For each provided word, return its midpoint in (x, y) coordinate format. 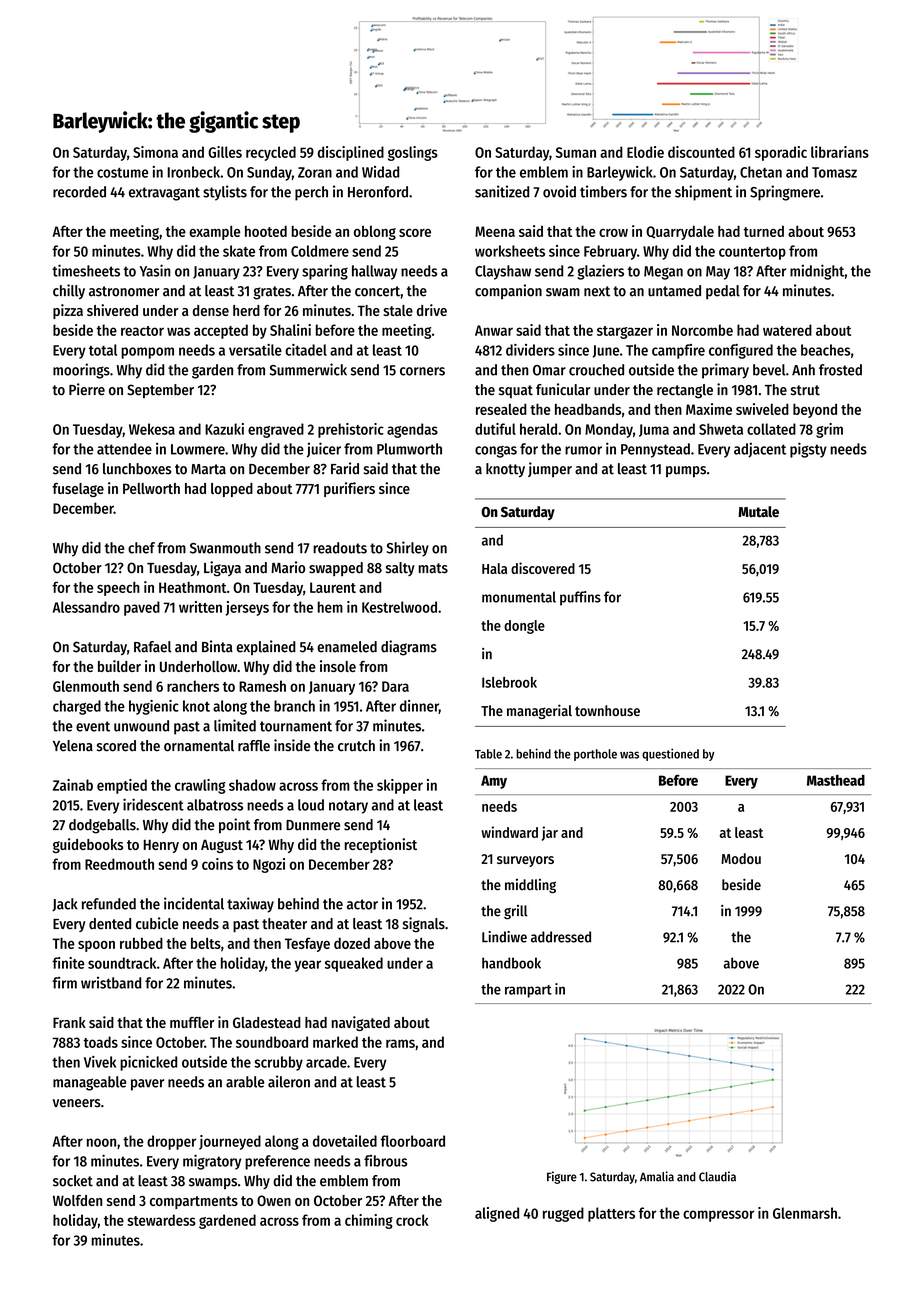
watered (787, 330)
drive (432, 310)
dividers (530, 350)
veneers (77, 1103)
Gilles (225, 152)
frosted (840, 370)
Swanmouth (225, 548)
